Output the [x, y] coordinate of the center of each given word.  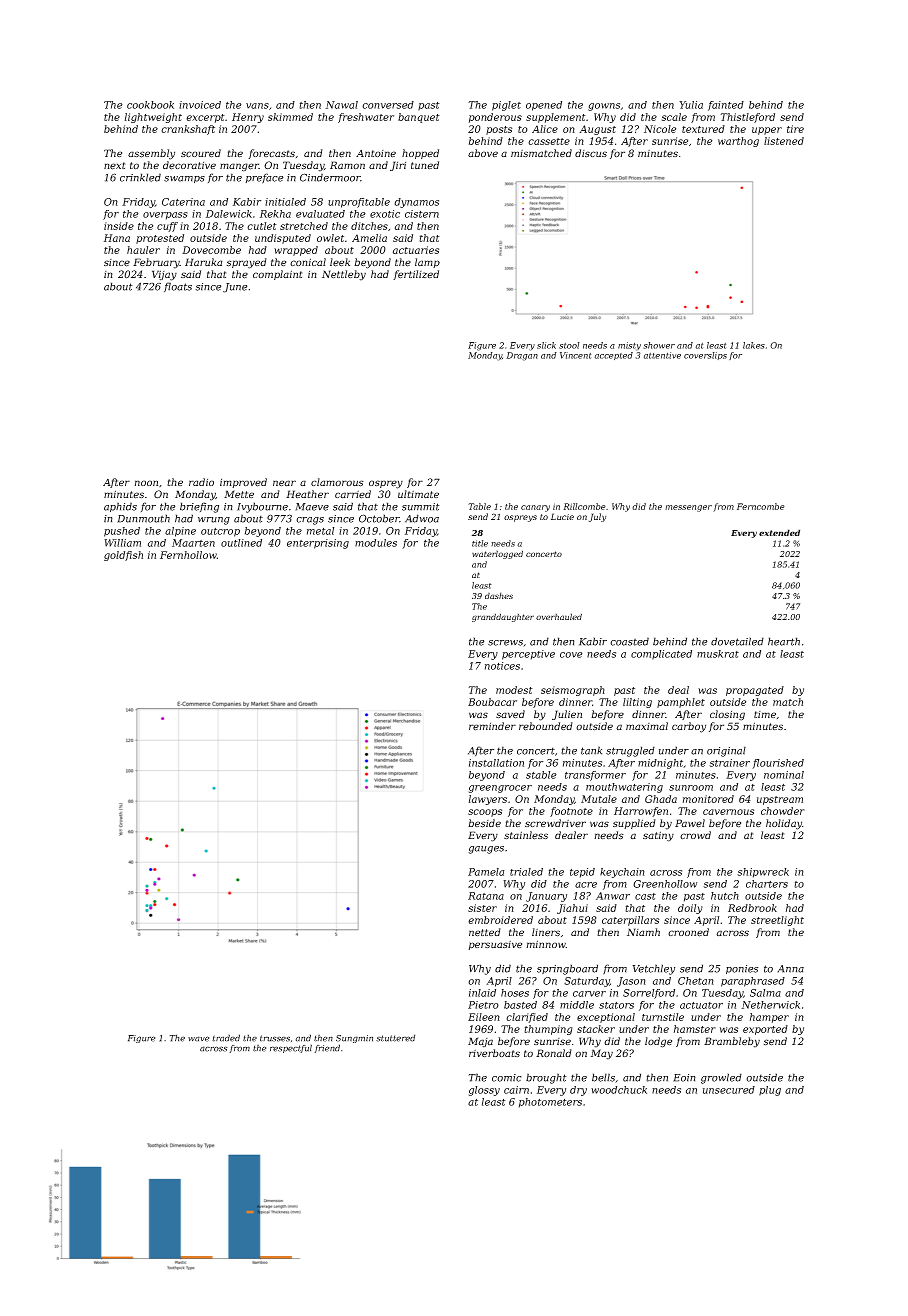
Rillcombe [584, 506]
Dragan [522, 356]
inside [119, 226]
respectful [291, 1049]
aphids [120, 507]
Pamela [486, 872]
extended [779, 532]
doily [690, 909]
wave [198, 1039]
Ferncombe [761, 506]
